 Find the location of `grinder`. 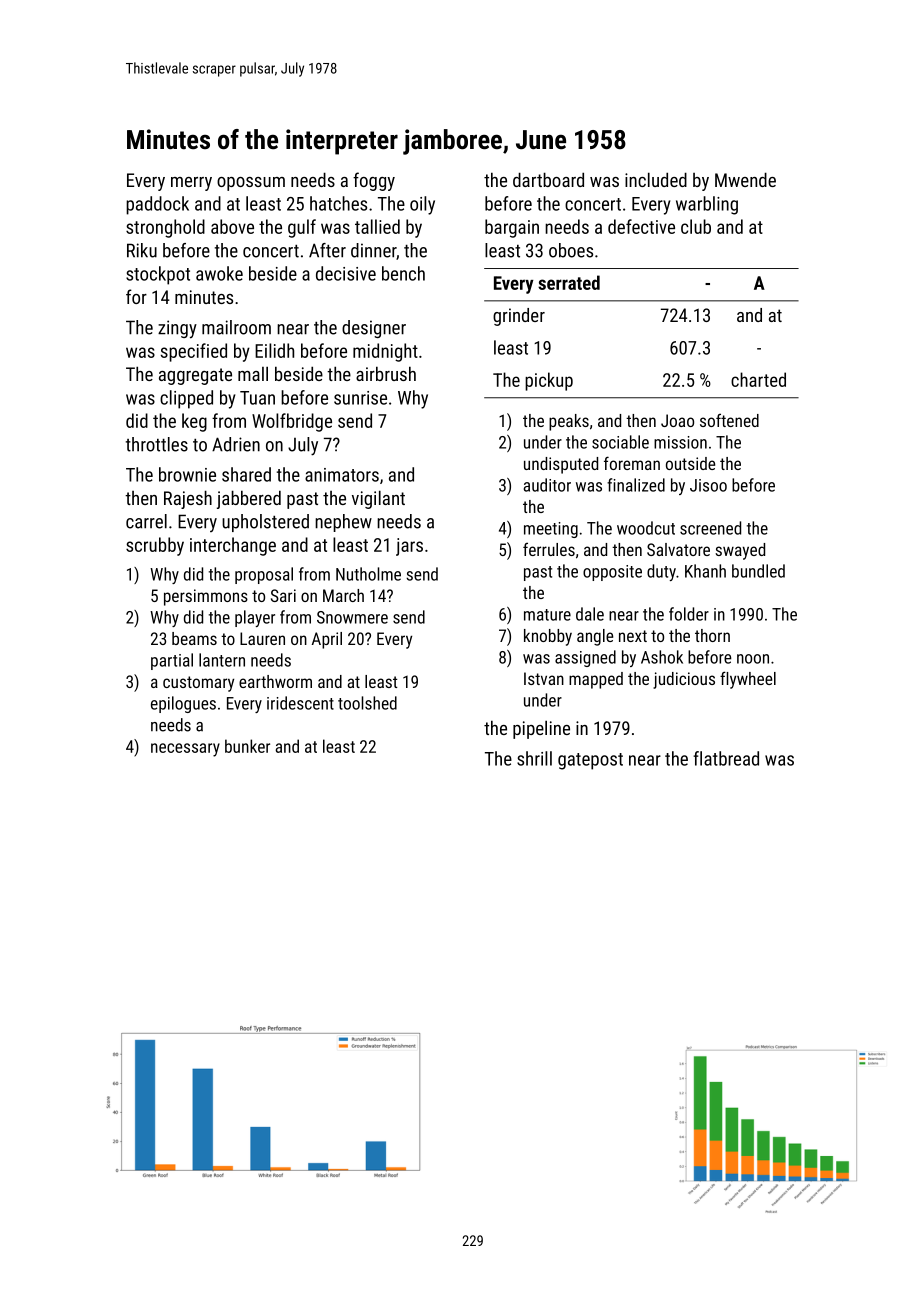

grinder is located at coordinates (519, 317).
